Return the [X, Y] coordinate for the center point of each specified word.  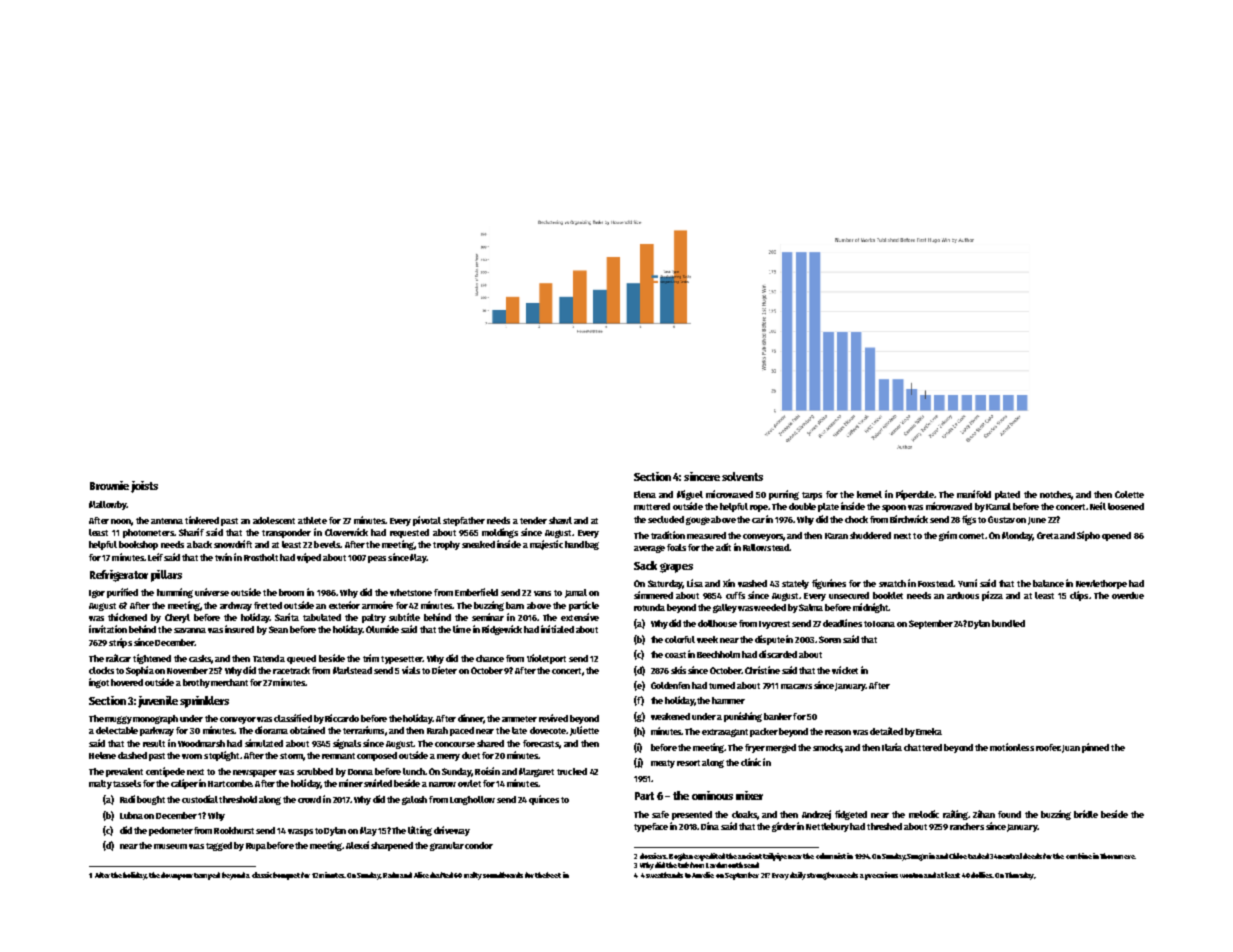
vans [542, 593]
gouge [698, 521]
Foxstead [935, 583]
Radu [391, 875]
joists [144, 487]
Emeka [929, 731]
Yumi [967, 583]
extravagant [725, 733]
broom [291, 592]
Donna [360, 772]
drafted [441, 875]
